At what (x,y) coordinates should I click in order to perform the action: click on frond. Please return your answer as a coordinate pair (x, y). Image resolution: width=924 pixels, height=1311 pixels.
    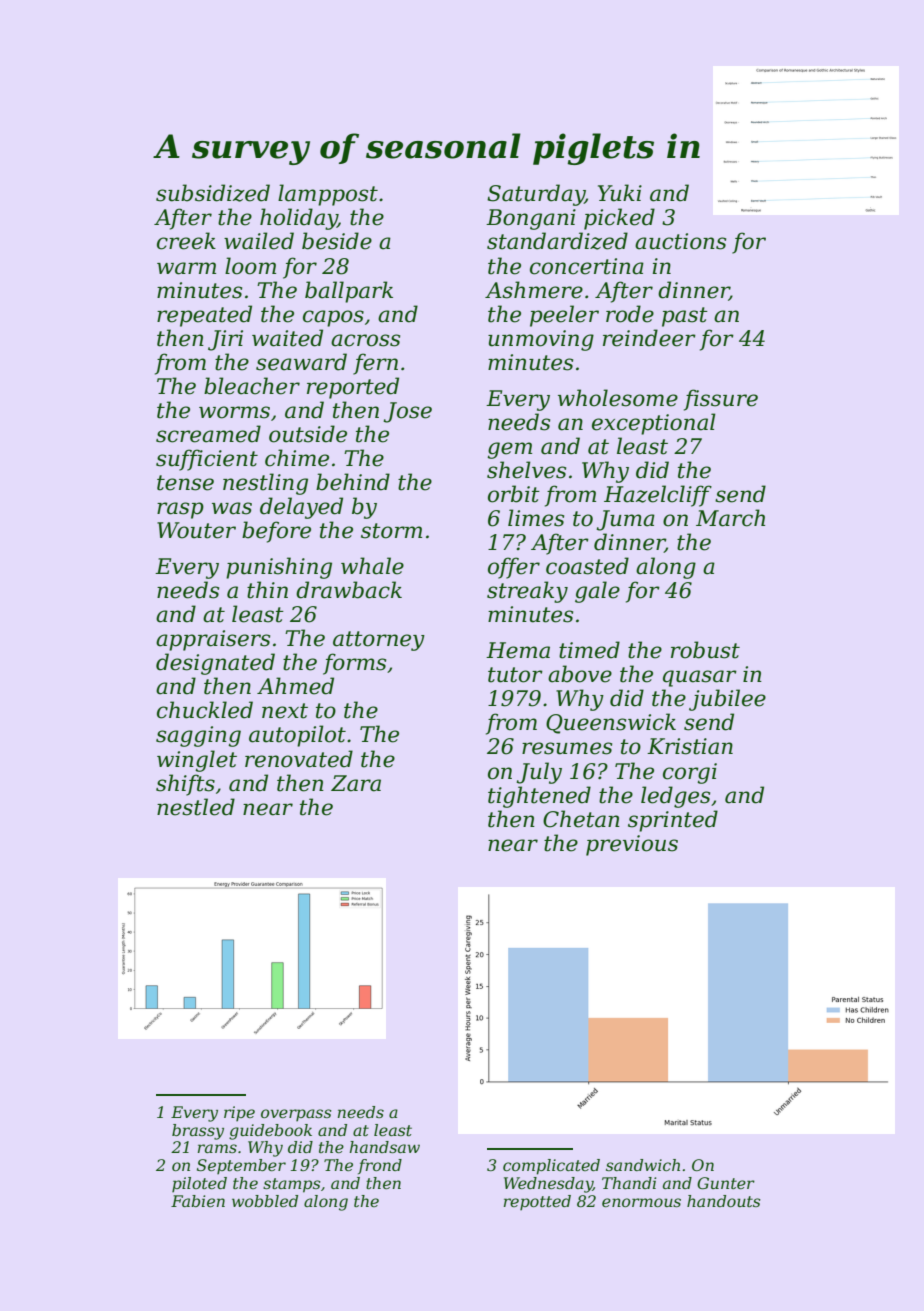
    Looking at the image, I should click on (380, 1166).
